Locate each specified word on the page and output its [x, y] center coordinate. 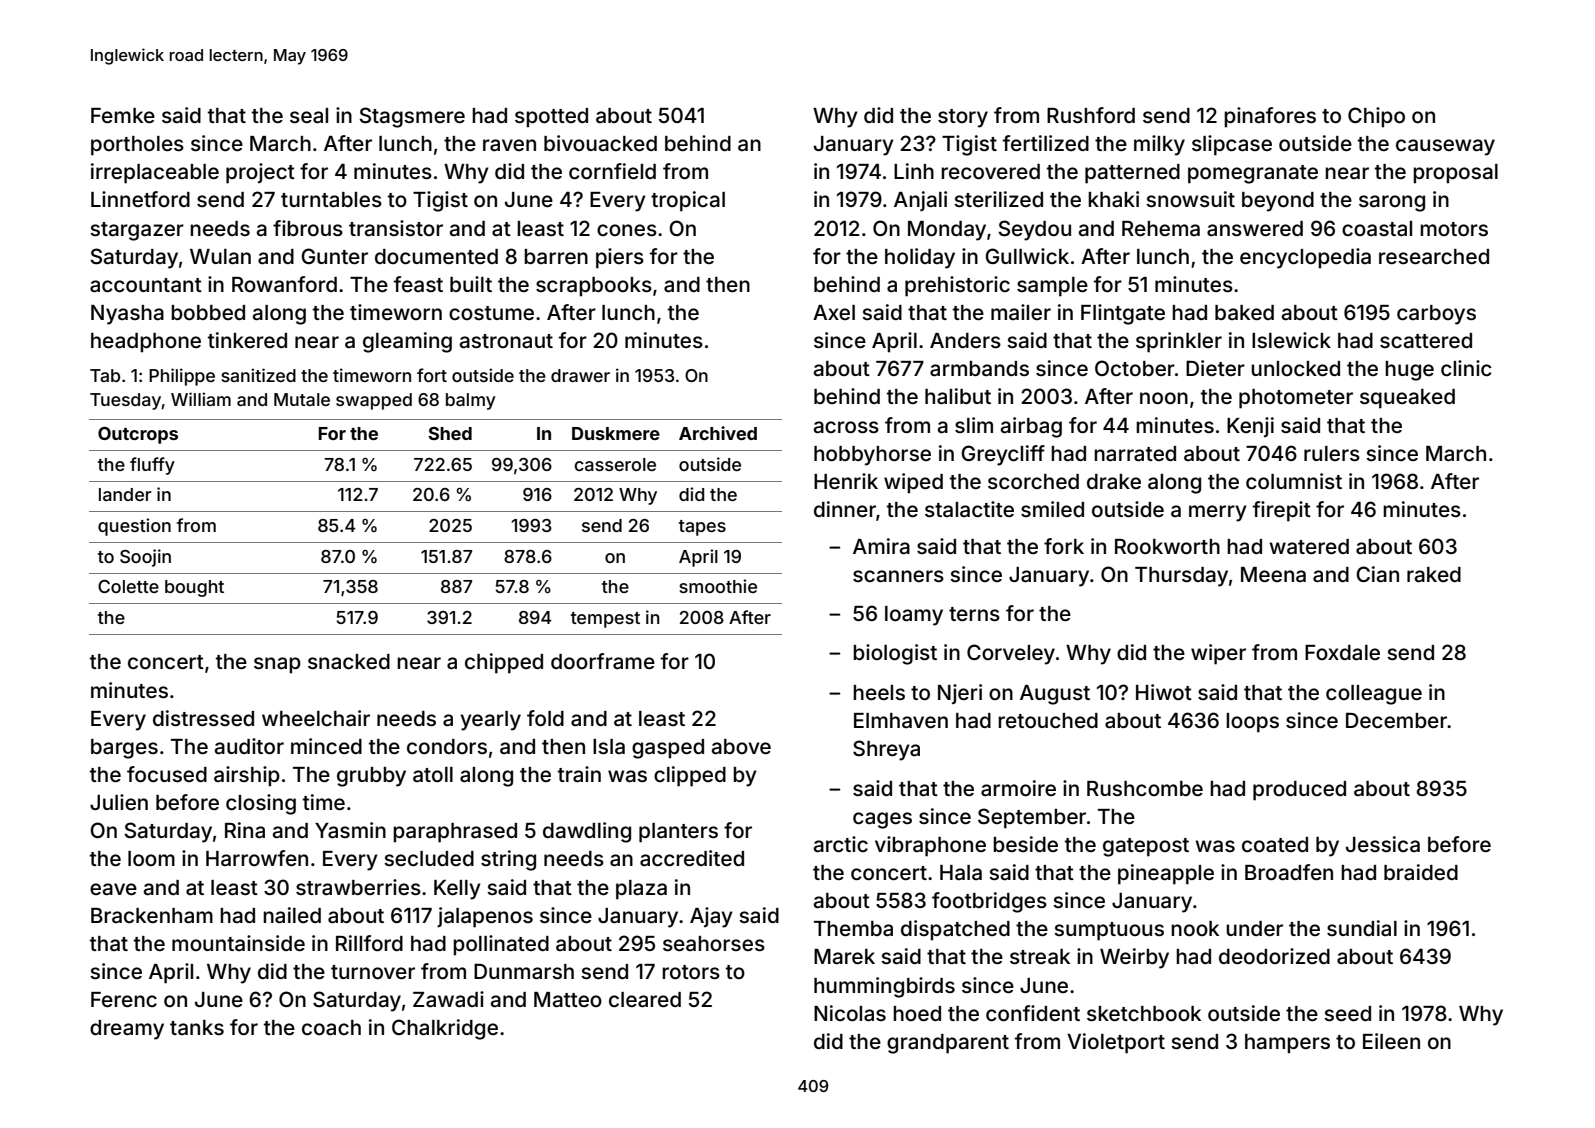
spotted [551, 118]
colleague [1374, 695]
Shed [450, 433]
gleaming [407, 342]
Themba [853, 929]
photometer [1296, 399]
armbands [979, 369]
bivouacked [600, 143]
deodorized [1274, 956]
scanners [898, 576]
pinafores [1270, 117]
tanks [197, 1027]
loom [151, 858]
